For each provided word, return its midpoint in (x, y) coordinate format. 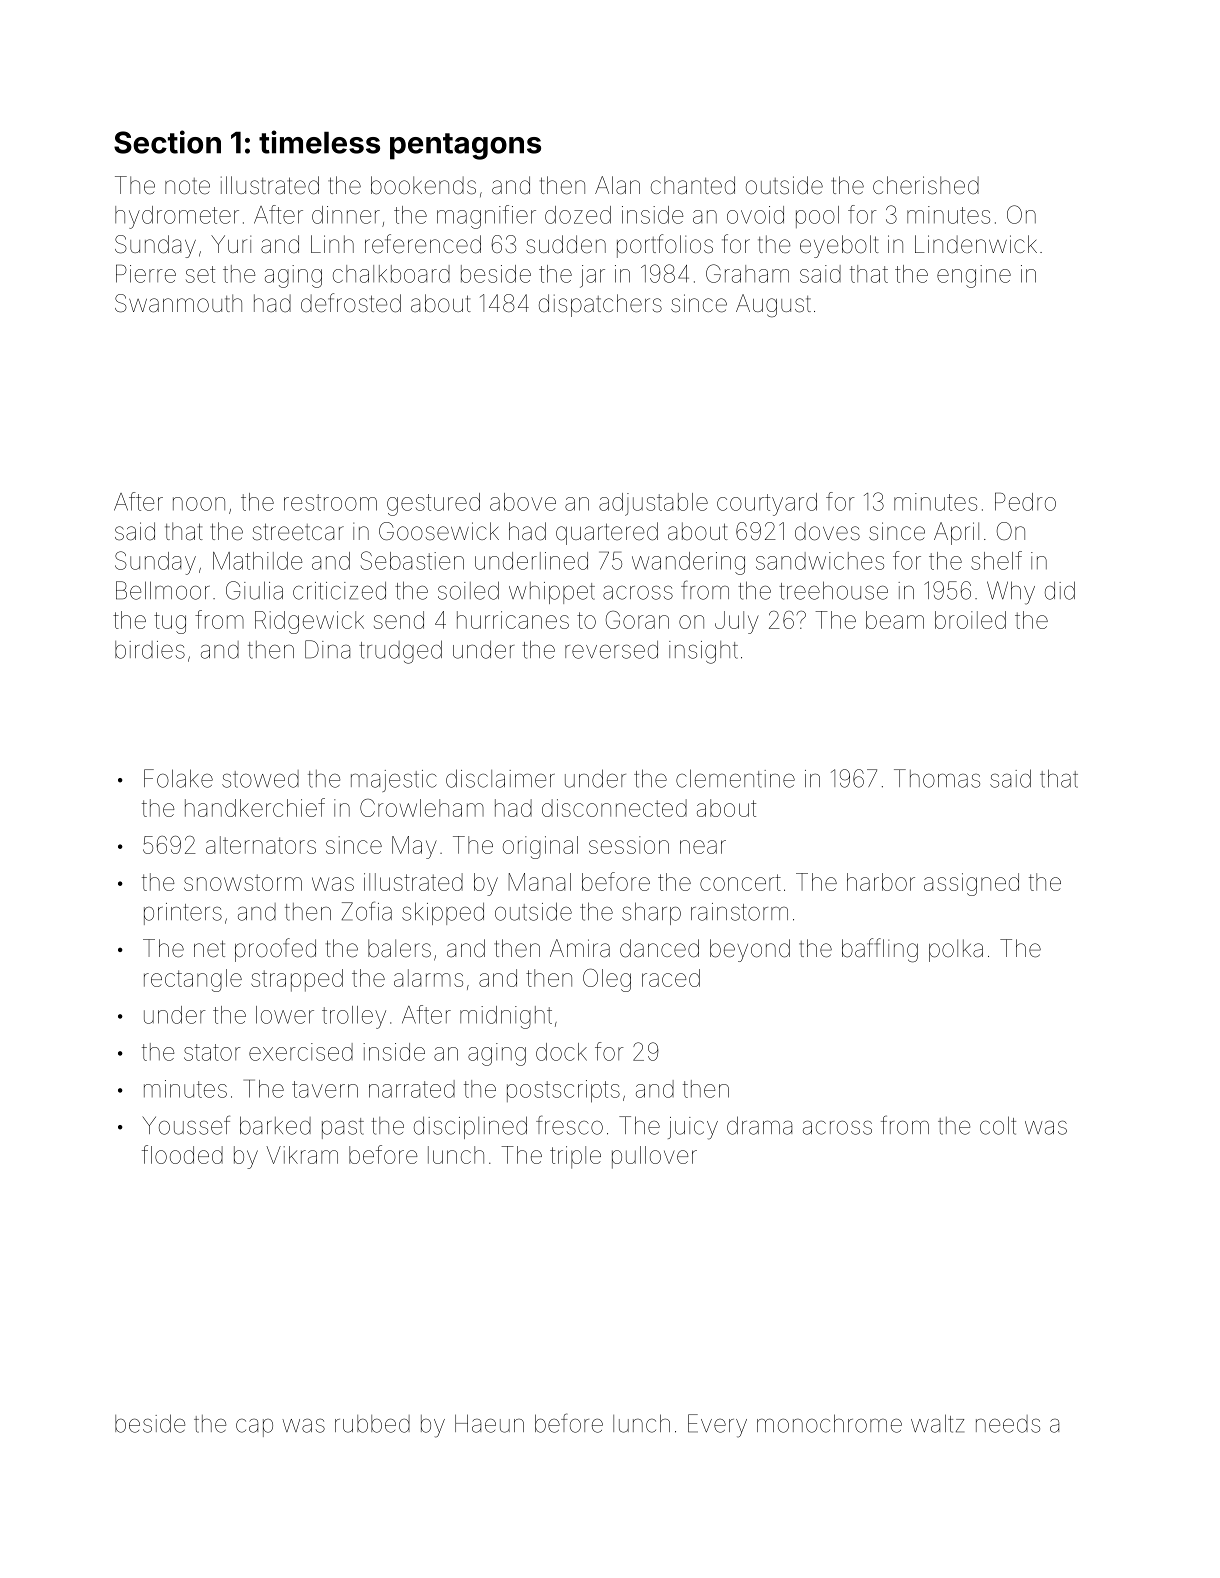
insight (703, 652)
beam (895, 620)
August (773, 306)
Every (717, 1426)
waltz (937, 1423)
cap (254, 1428)
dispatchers (600, 305)
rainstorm (739, 912)
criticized (339, 591)
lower (285, 1015)
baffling (880, 950)
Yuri (231, 244)
